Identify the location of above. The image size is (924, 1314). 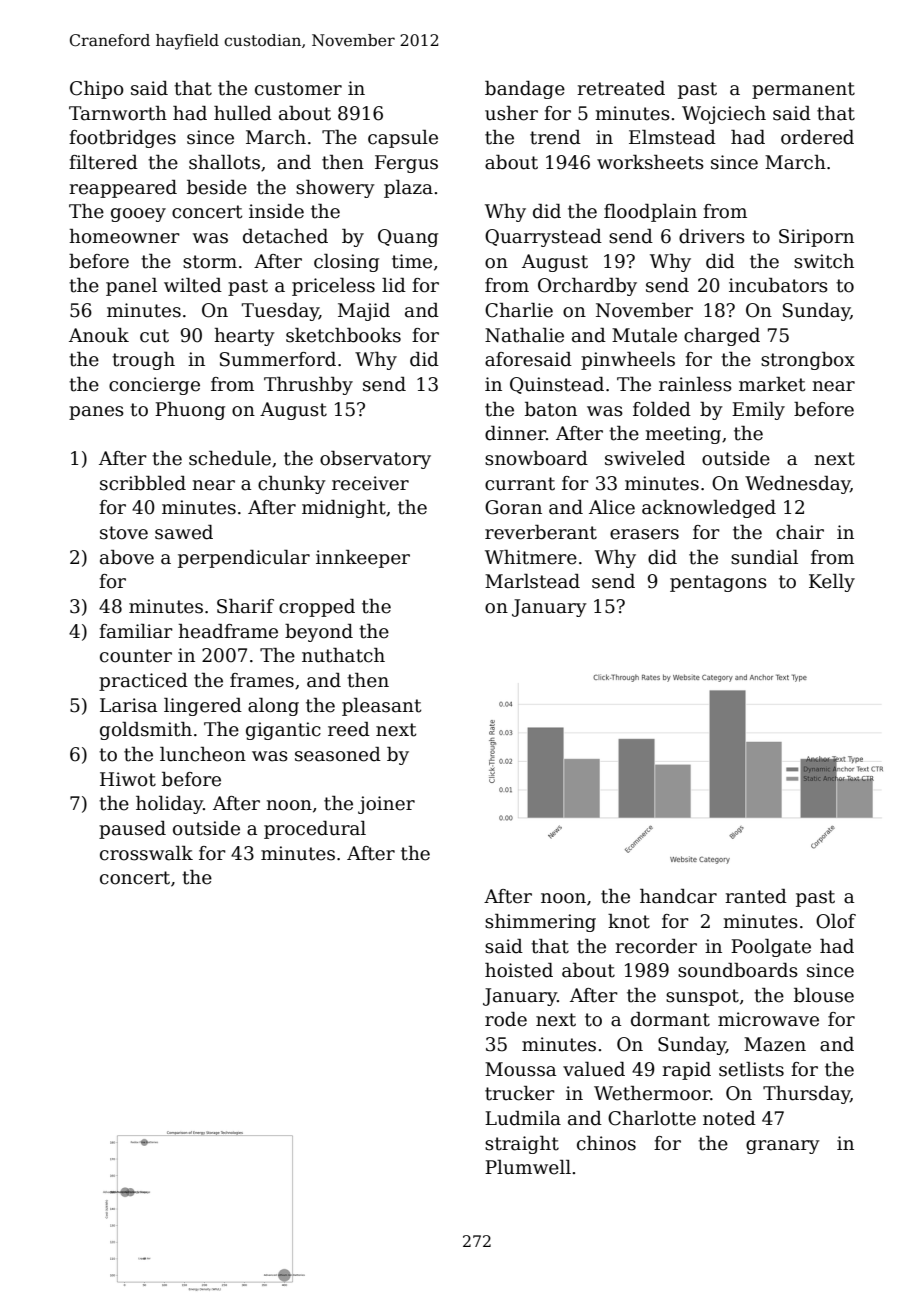
(127, 557).
